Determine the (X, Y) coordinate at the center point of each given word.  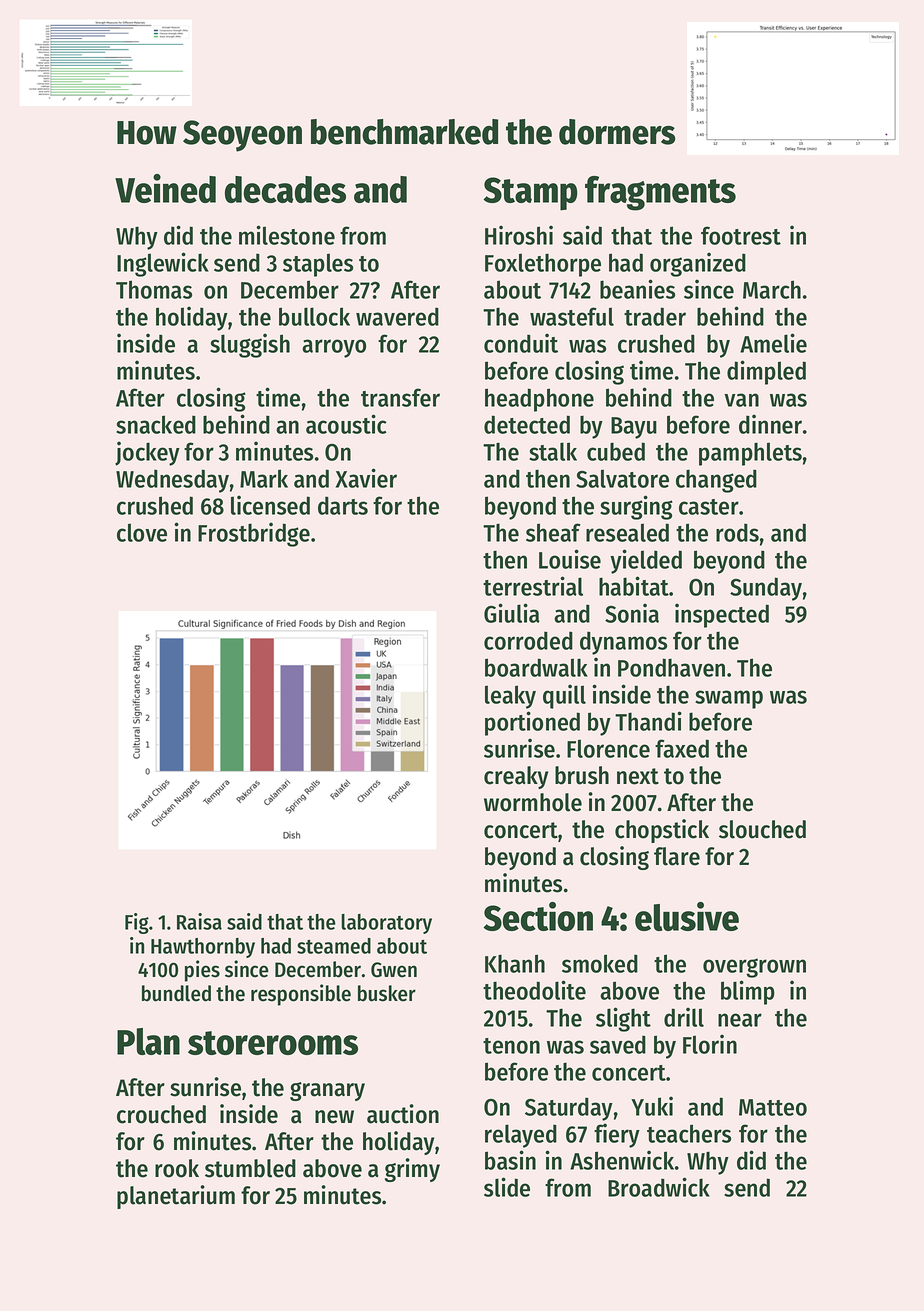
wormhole (533, 802)
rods (737, 532)
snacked (156, 424)
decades (285, 189)
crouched (161, 1114)
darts (343, 505)
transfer (400, 397)
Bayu (634, 428)
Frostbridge (254, 534)
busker (387, 993)
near (740, 1020)
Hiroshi (519, 235)
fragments (660, 193)
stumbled (250, 1168)
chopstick (662, 831)
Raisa (199, 921)
